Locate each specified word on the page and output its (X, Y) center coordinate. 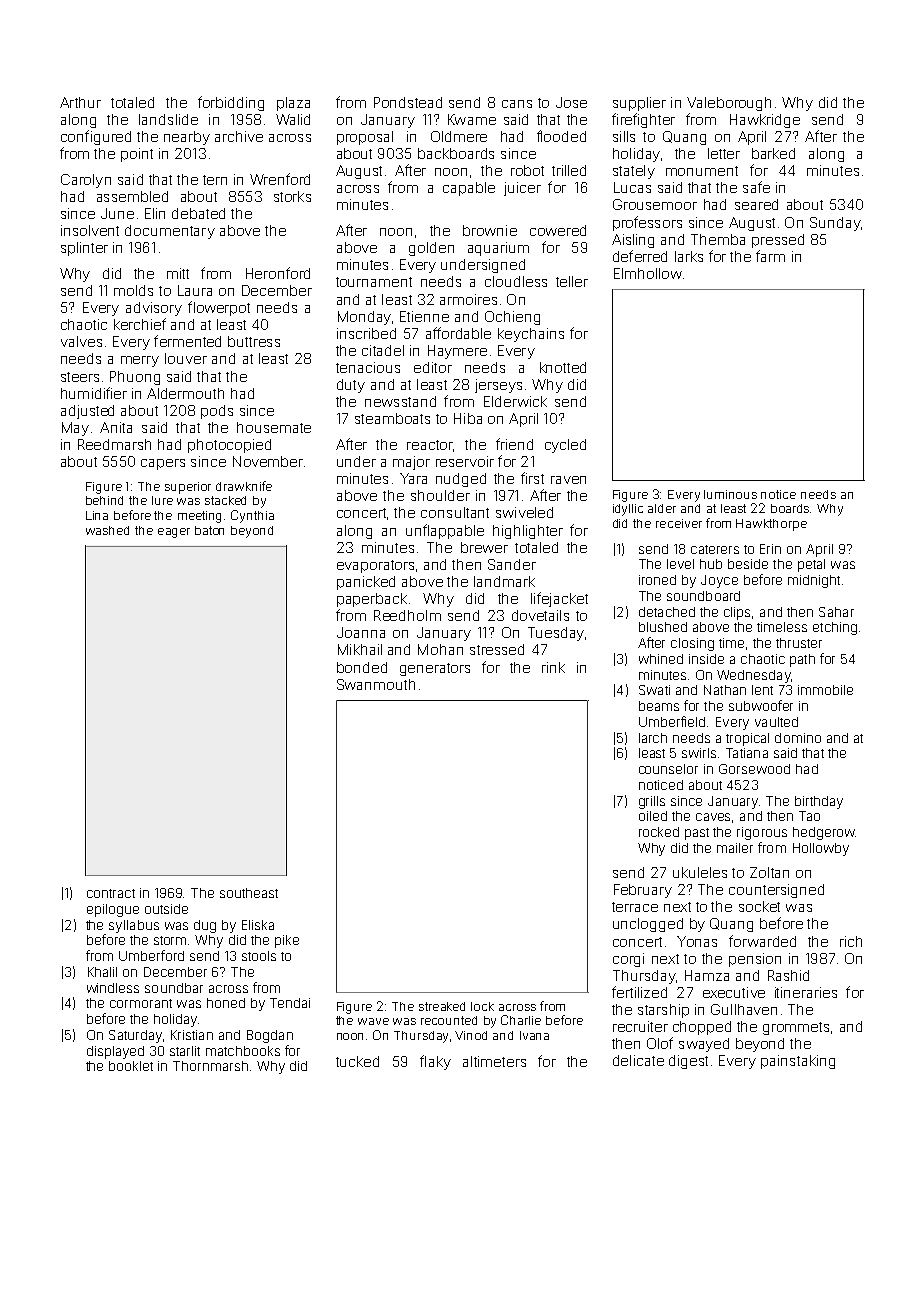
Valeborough (729, 104)
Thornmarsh (210, 1066)
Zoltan (769, 872)
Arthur (80, 102)
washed (107, 530)
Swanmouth (376, 684)
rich (851, 941)
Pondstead (408, 102)
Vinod (471, 1035)
